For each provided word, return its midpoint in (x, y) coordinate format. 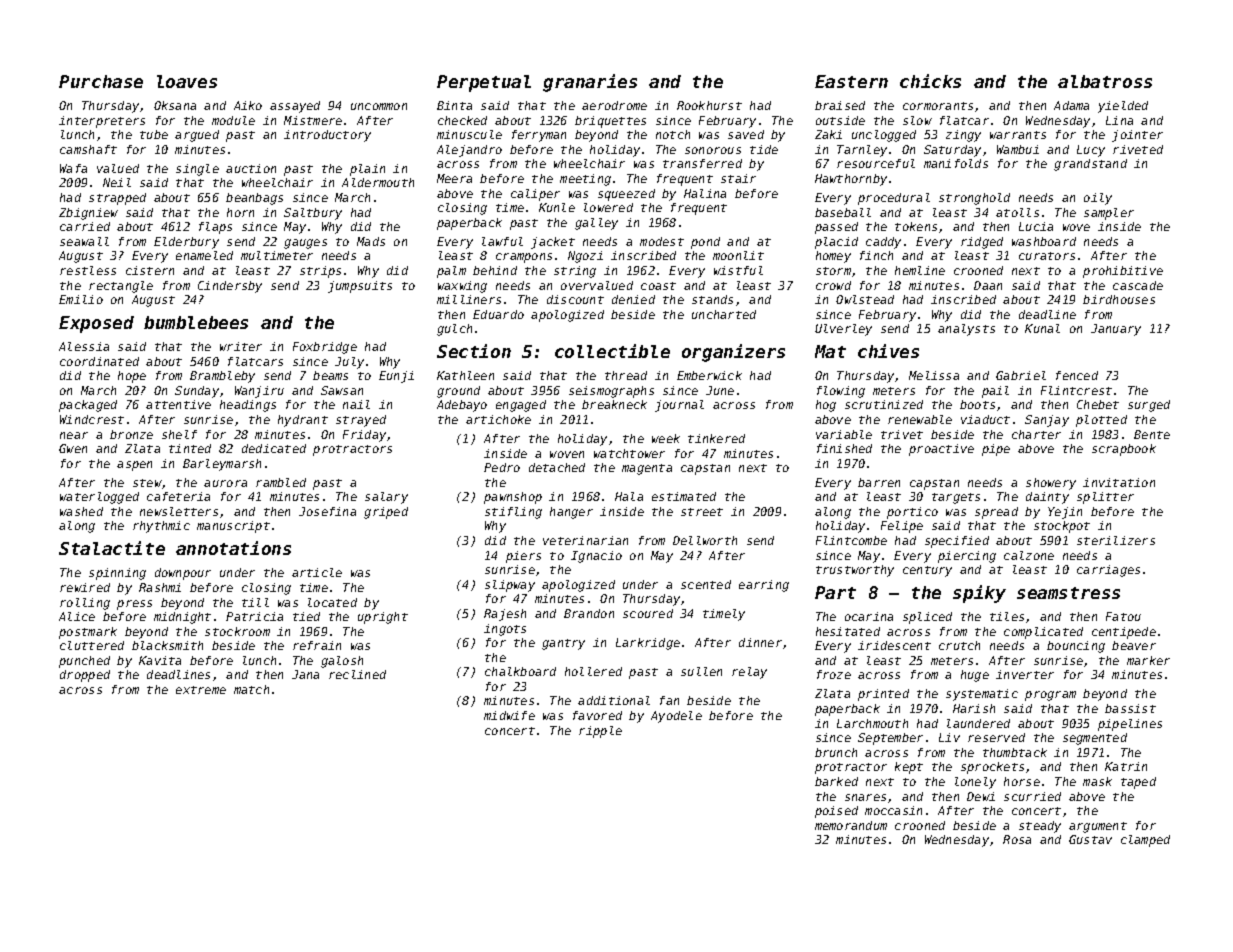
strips (320, 272)
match (251, 689)
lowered (608, 207)
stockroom (237, 631)
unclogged (884, 136)
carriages (1108, 571)
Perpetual (484, 83)
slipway (510, 586)
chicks (930, 81)
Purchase (101, 81)
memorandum (851, 825)
